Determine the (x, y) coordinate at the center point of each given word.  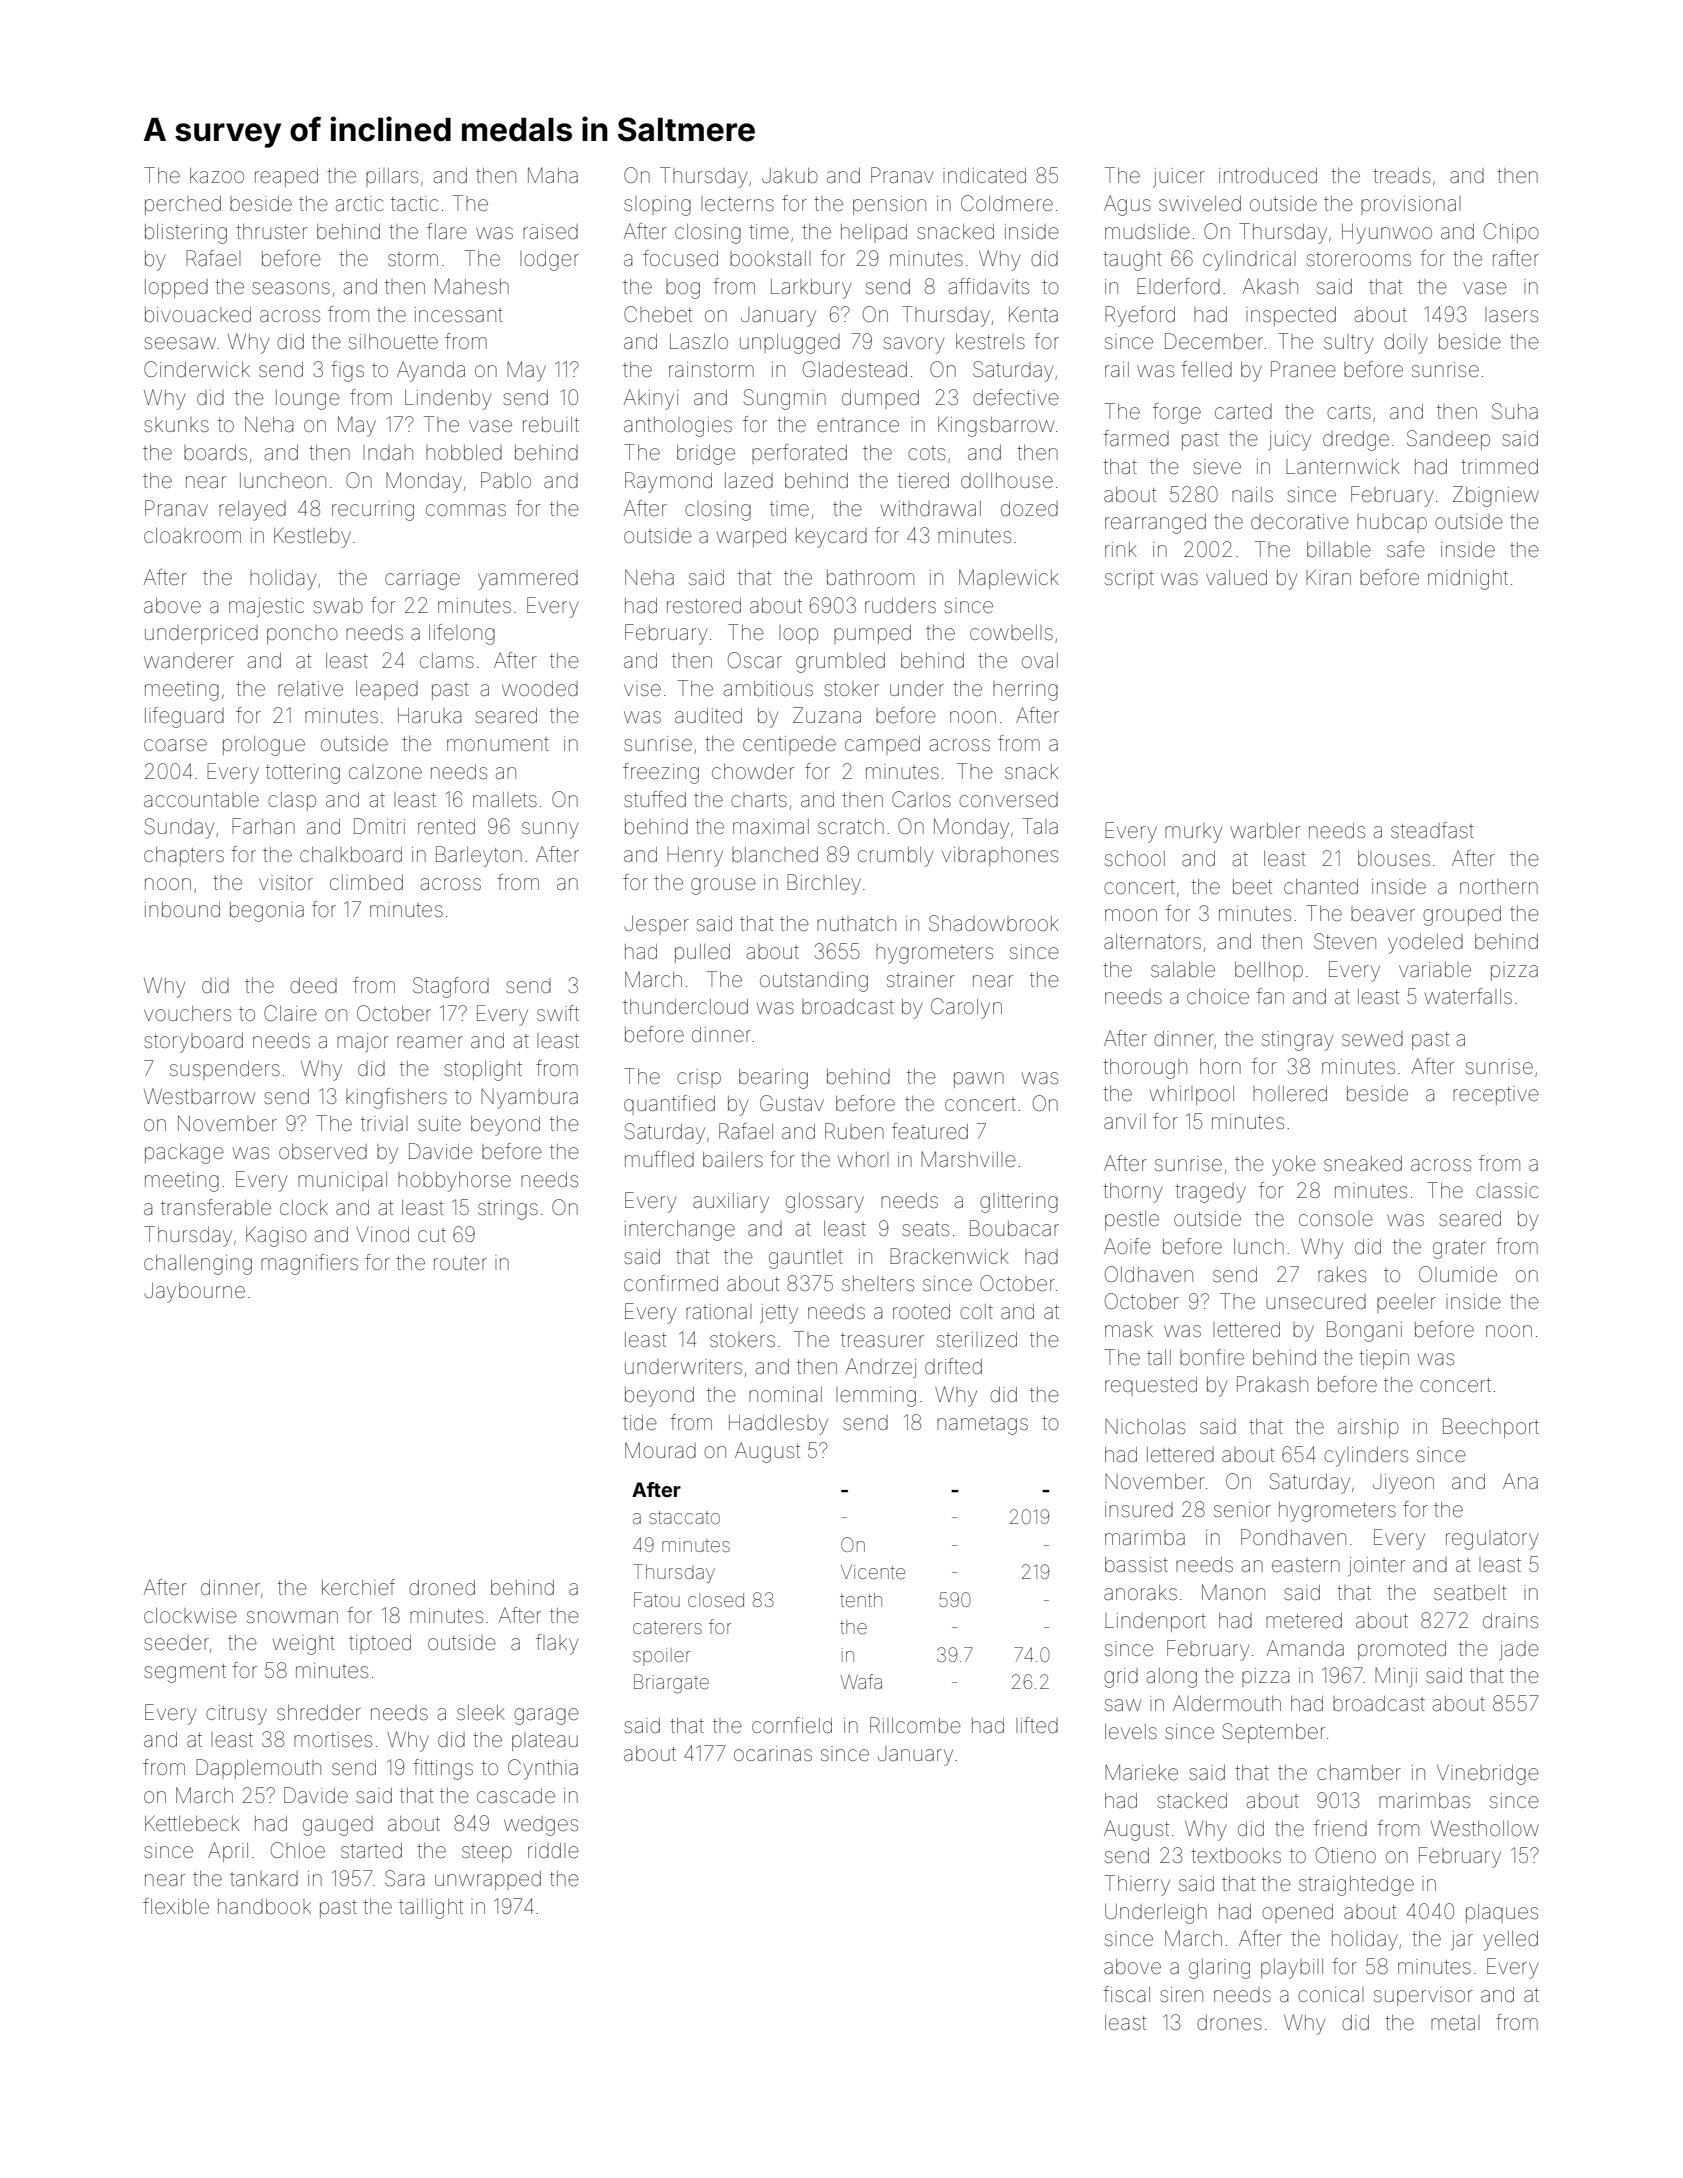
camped (882, 745)
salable (1183, 970)
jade (1519, 1651)
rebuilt (551, 424)
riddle (553, 1851)
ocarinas (773, 1753)
